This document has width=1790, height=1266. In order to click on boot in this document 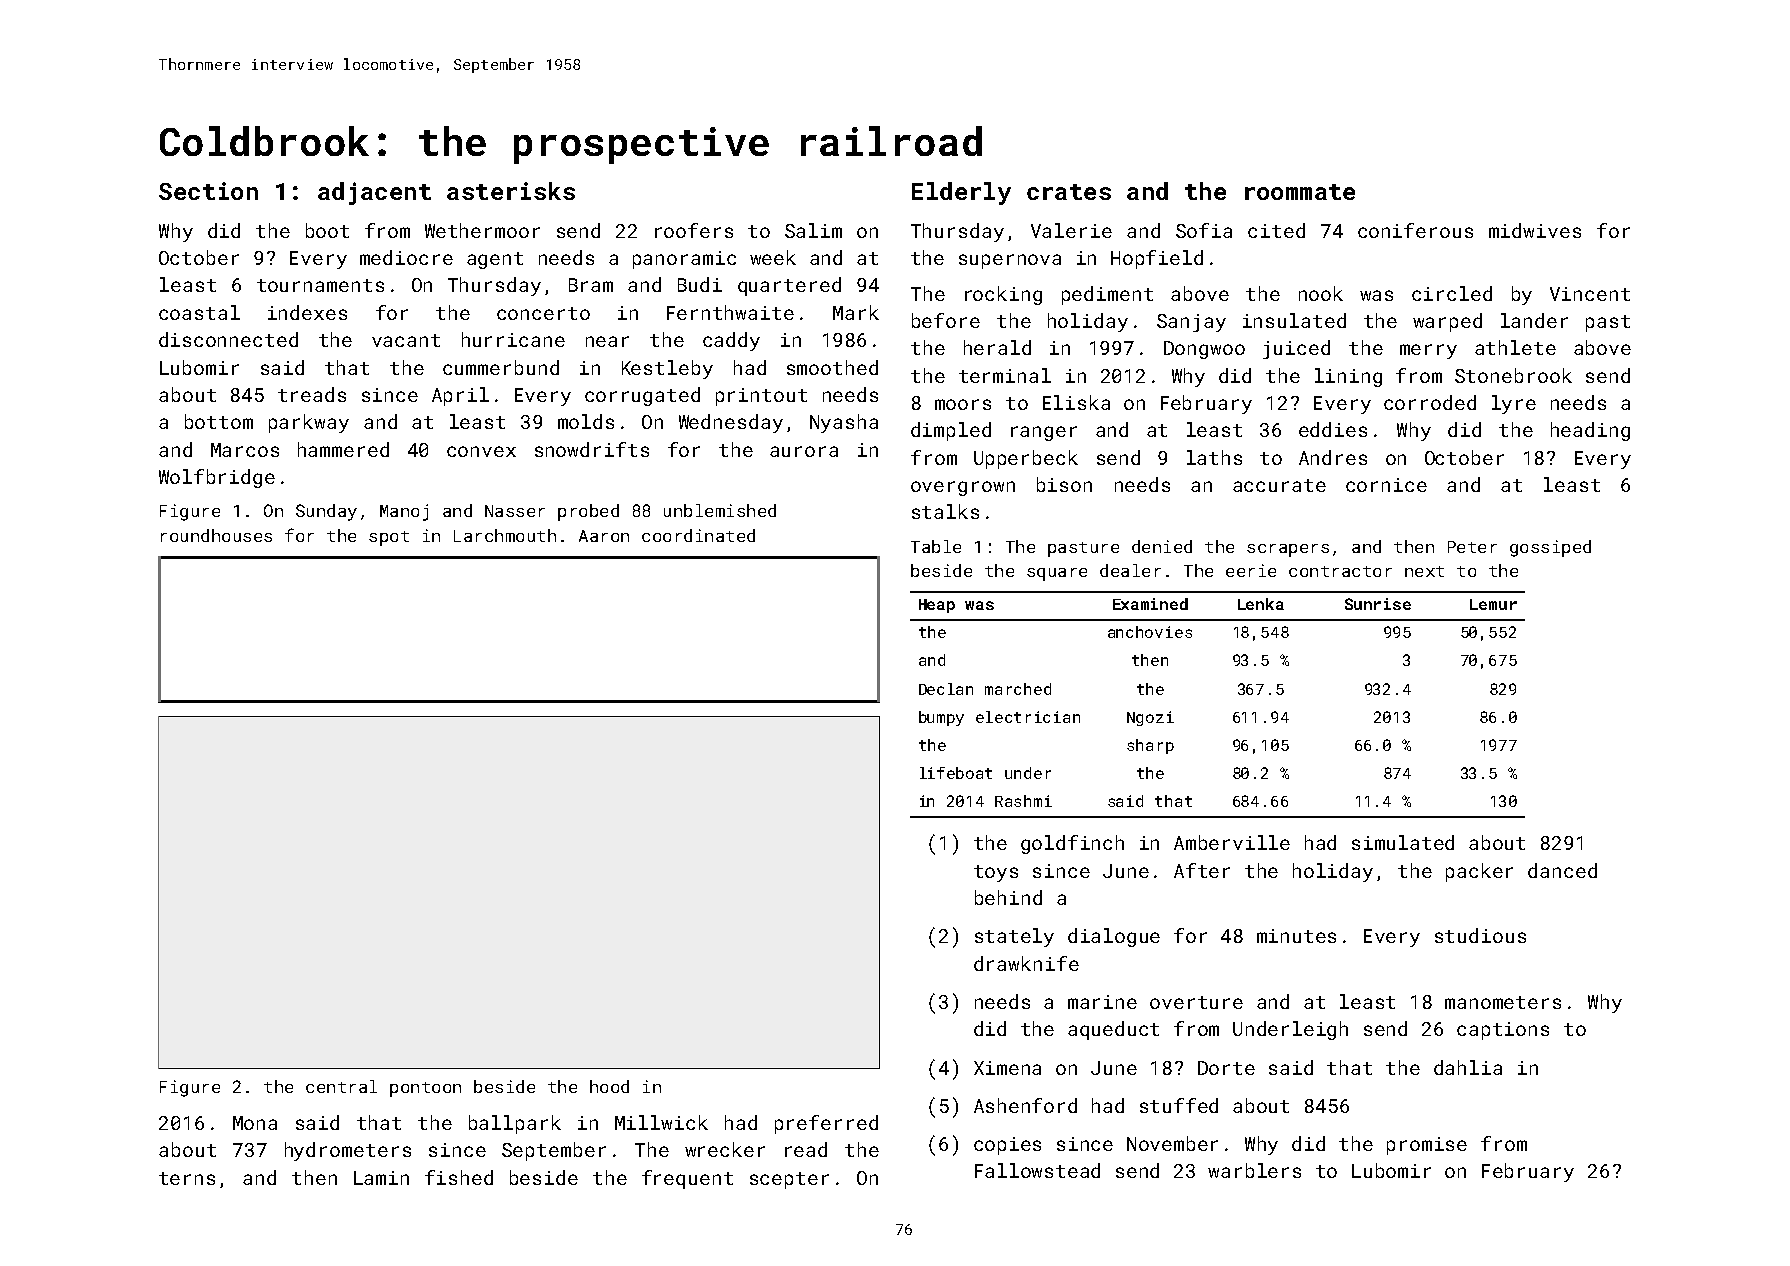, I will do `click(327, 230)`.
